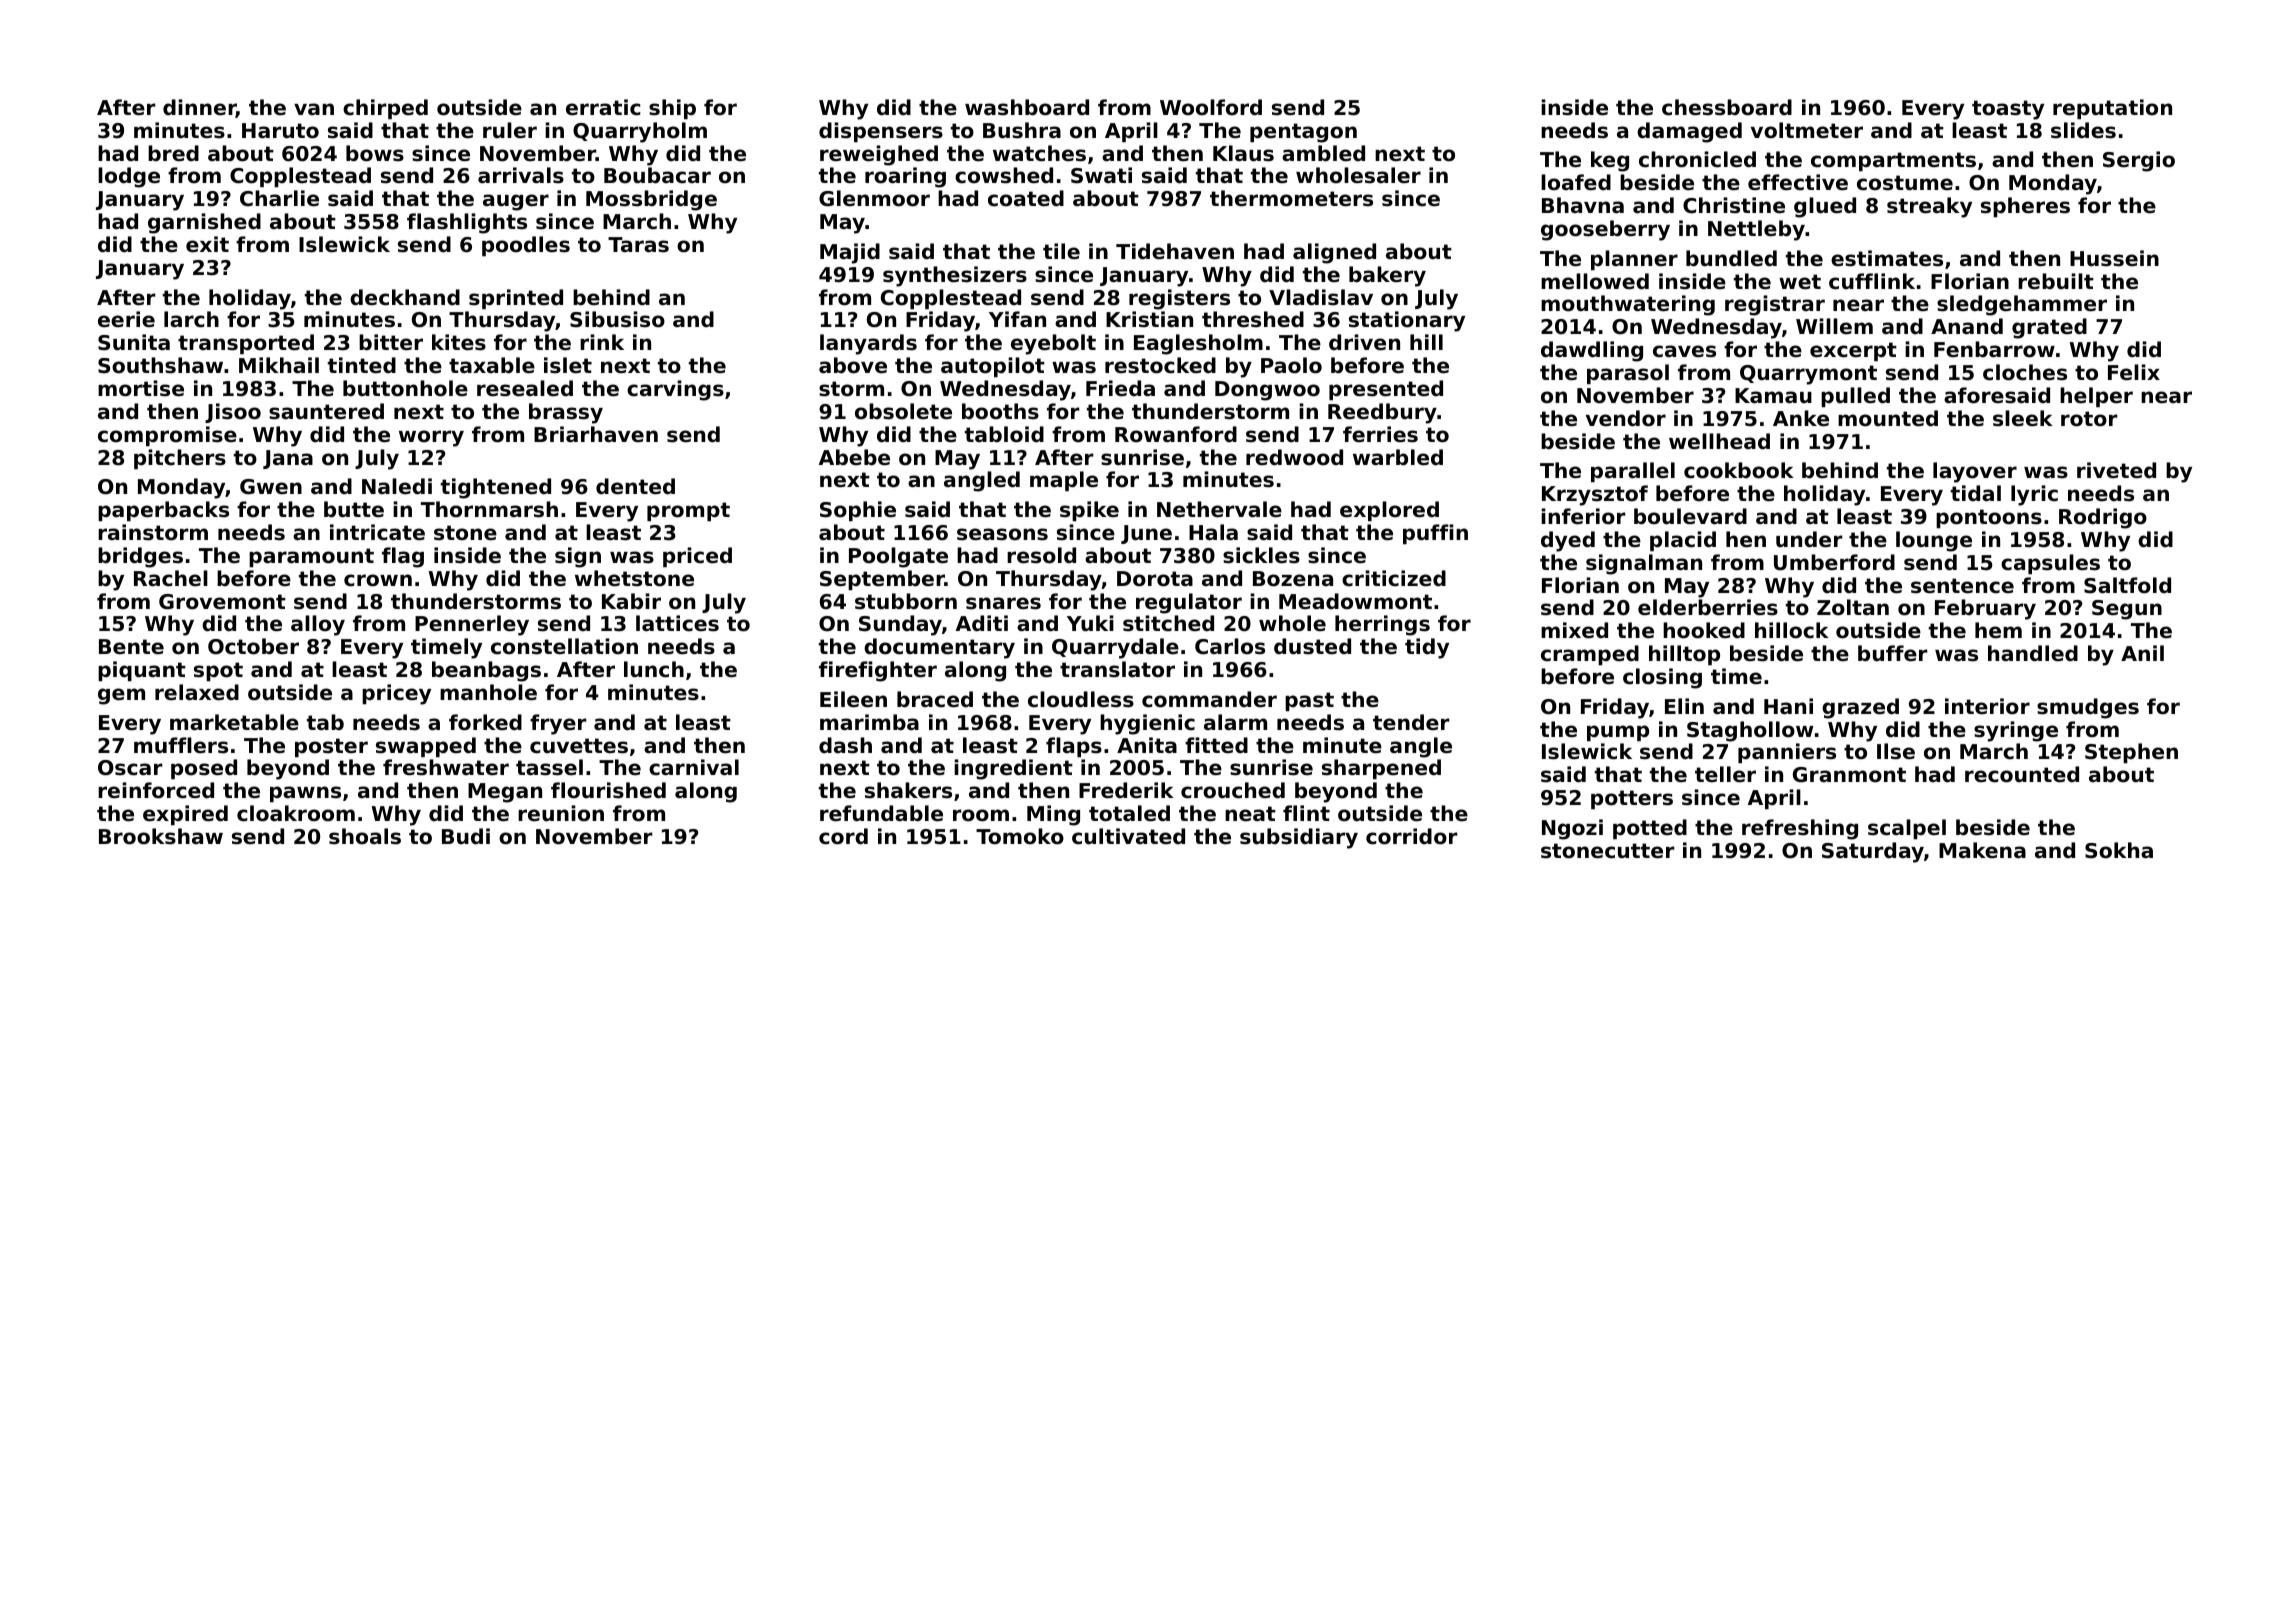 This image has height=1620, width=2292. What do you see at coordinates (521, 175) in the image?
I see `arrivals` at bounding box center [521, 175].
